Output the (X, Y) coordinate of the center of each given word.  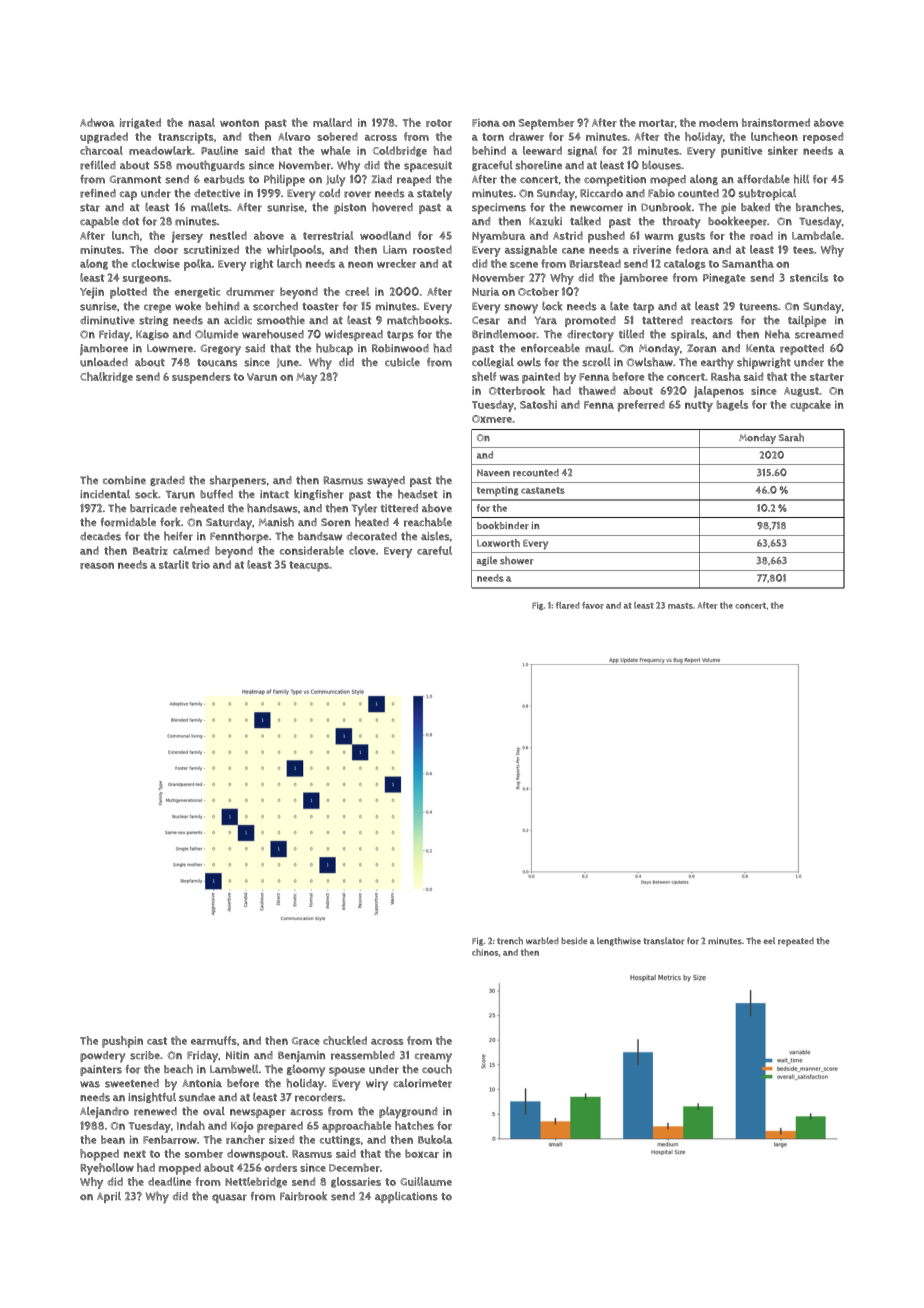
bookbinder (503, 525)
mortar (657, 123)
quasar (229, 1198)
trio (201, 564)
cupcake (810, 406)
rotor (439, 123)
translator (664, 941)
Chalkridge (106, 377)
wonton (239, 123)
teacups (309, 566)
